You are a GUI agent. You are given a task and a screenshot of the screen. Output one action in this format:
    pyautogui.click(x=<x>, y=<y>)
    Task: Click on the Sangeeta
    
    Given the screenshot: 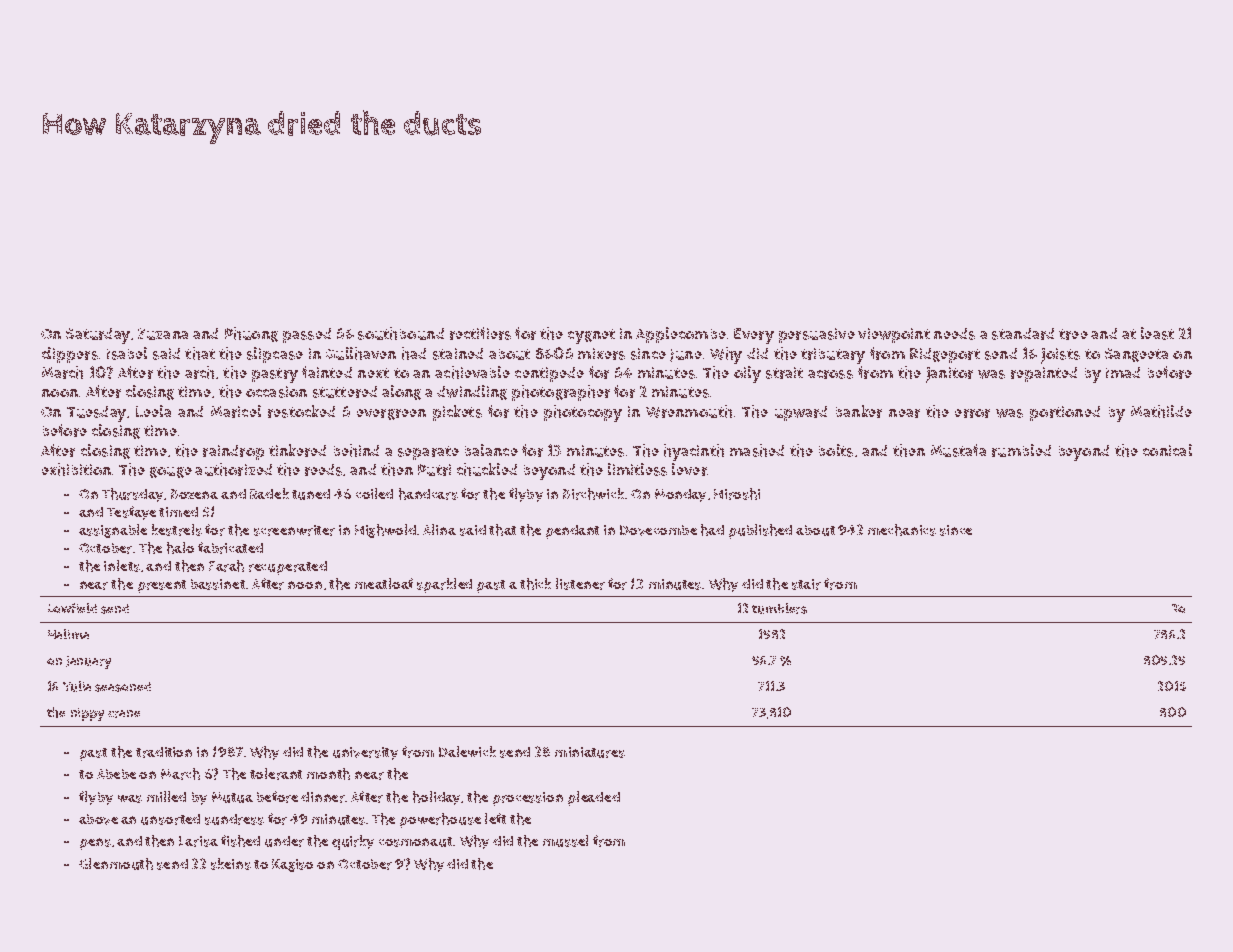 What is the action you would take?
    pyautogui.click(x=1136, y=355)
